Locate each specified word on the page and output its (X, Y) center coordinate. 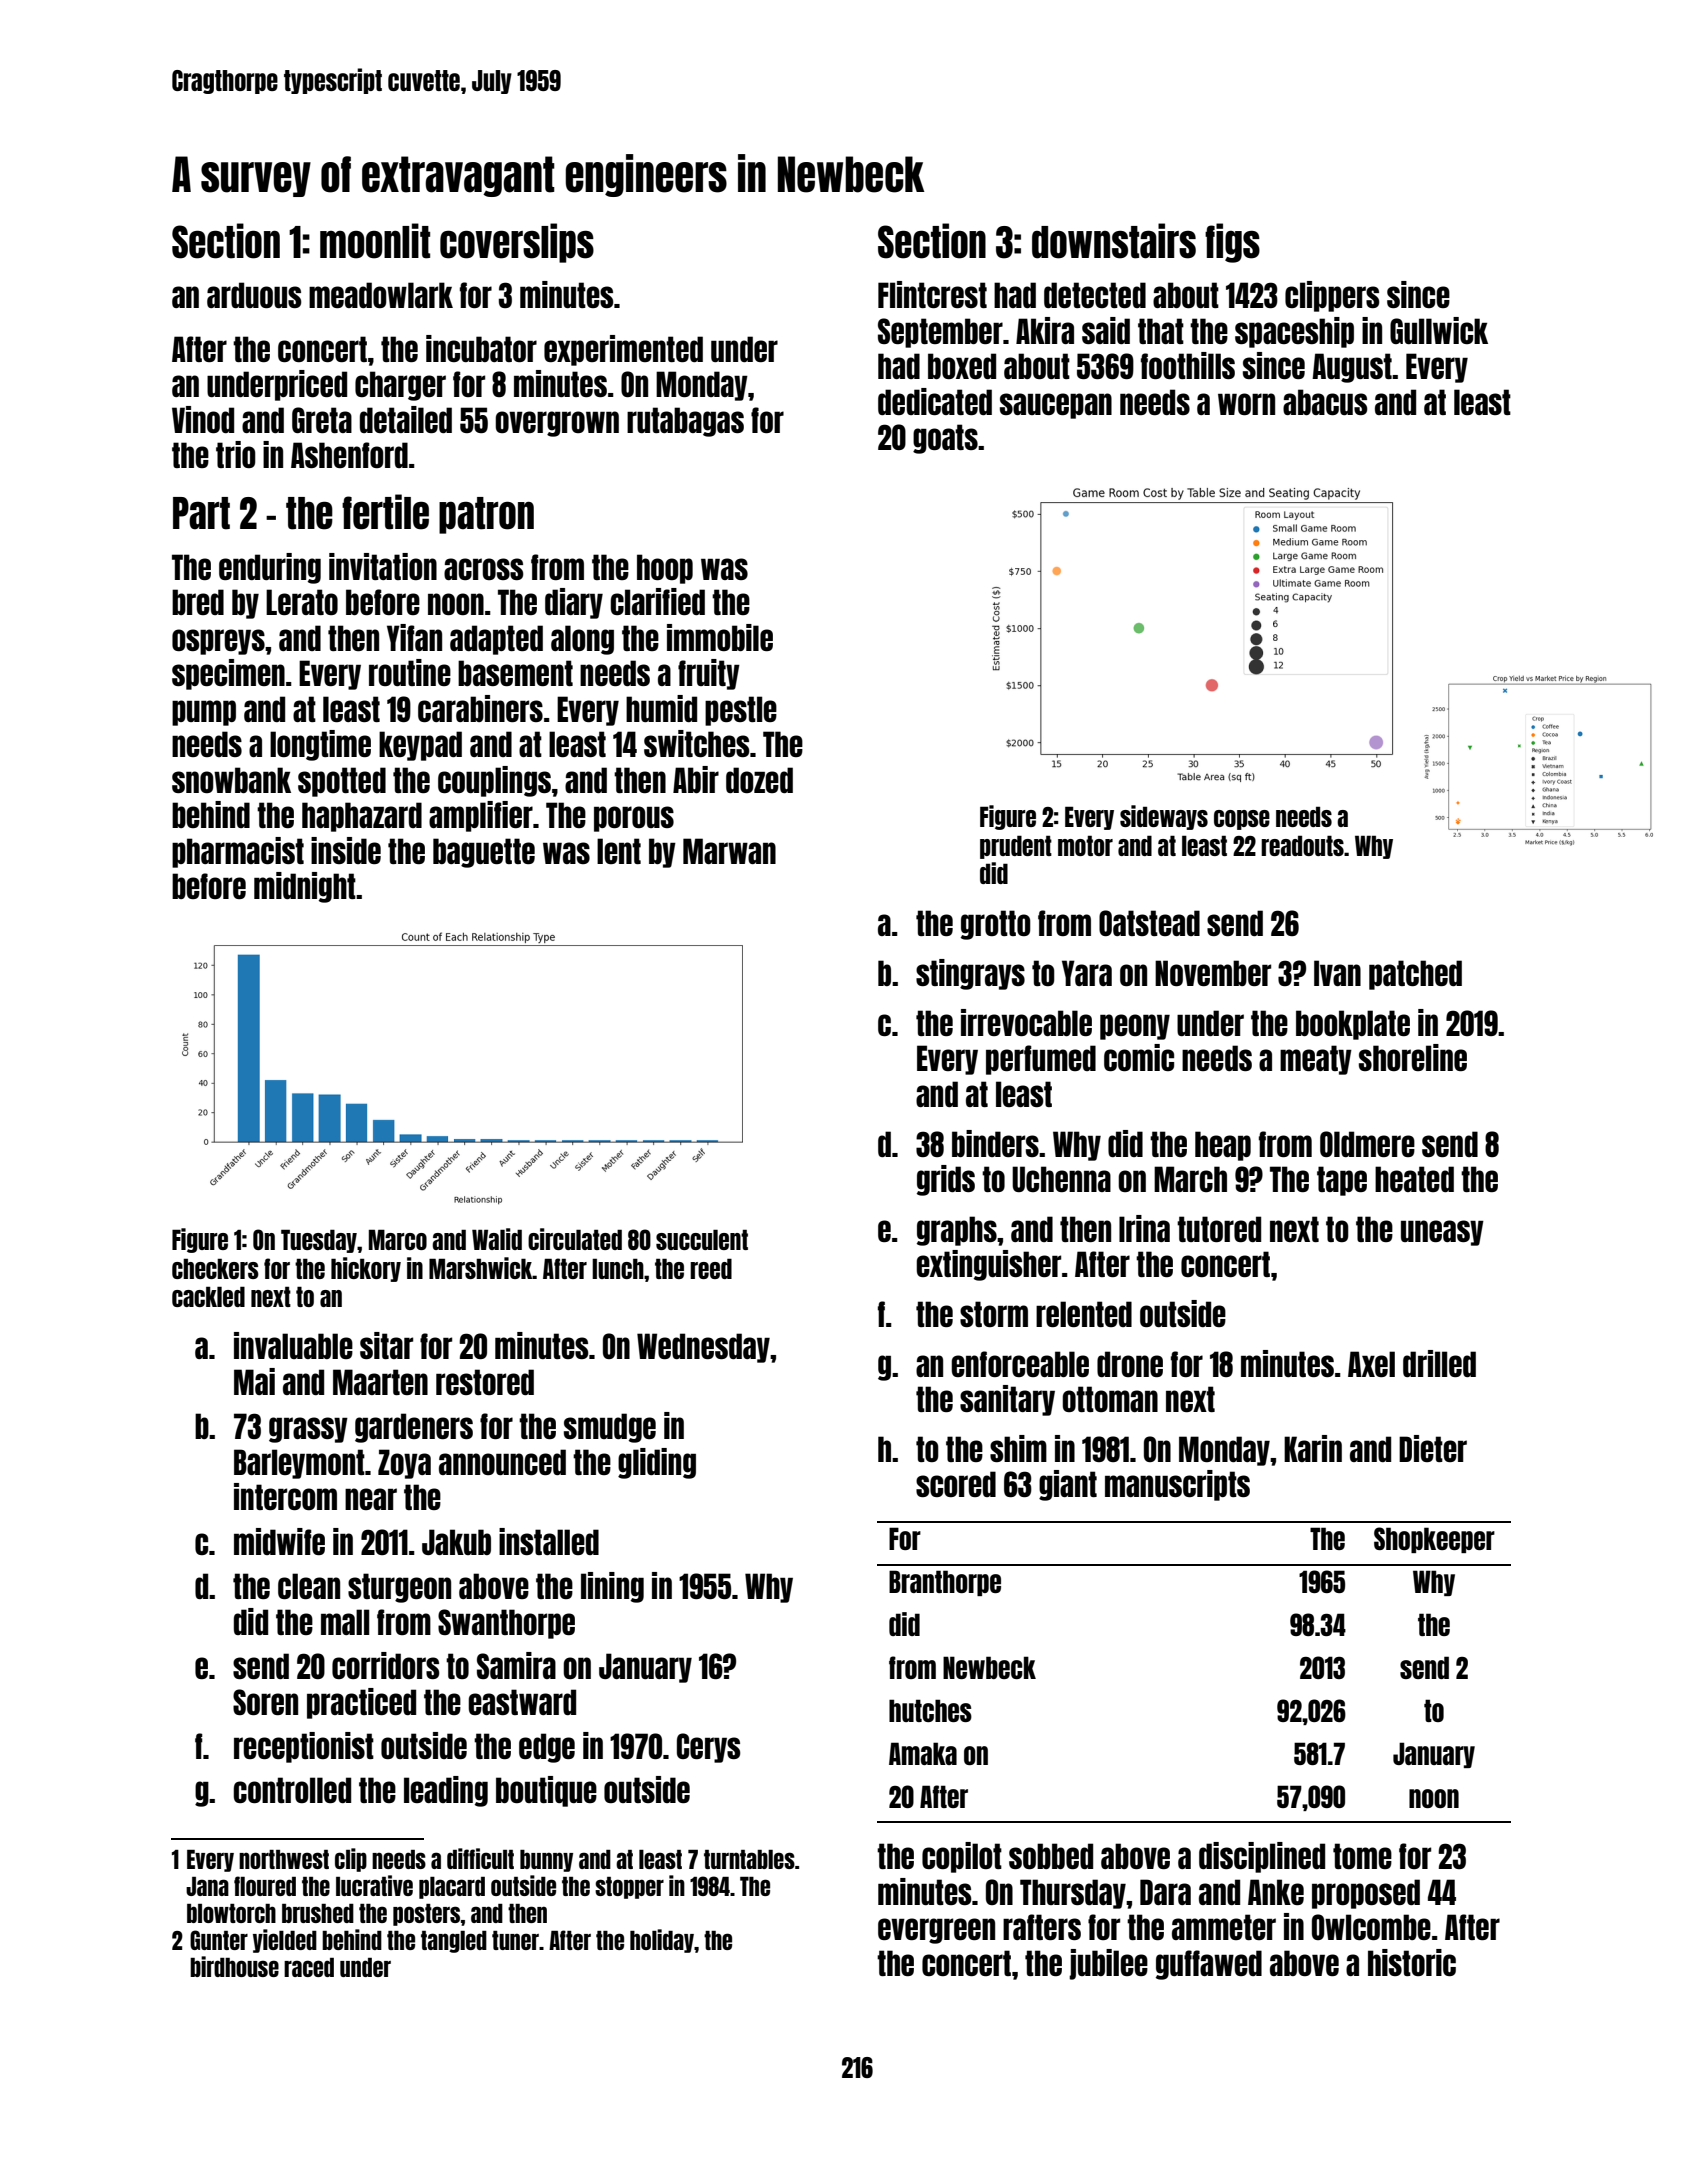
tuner (515, 1940)
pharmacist (238, 852)
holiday (662, 1941)
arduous (254, 295)
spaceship (1294, 332)
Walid (497, 1239)
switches (697, 743)
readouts (1302, 845)
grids (946, 1180)
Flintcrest (932, 294)
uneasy (1442, 1233)
